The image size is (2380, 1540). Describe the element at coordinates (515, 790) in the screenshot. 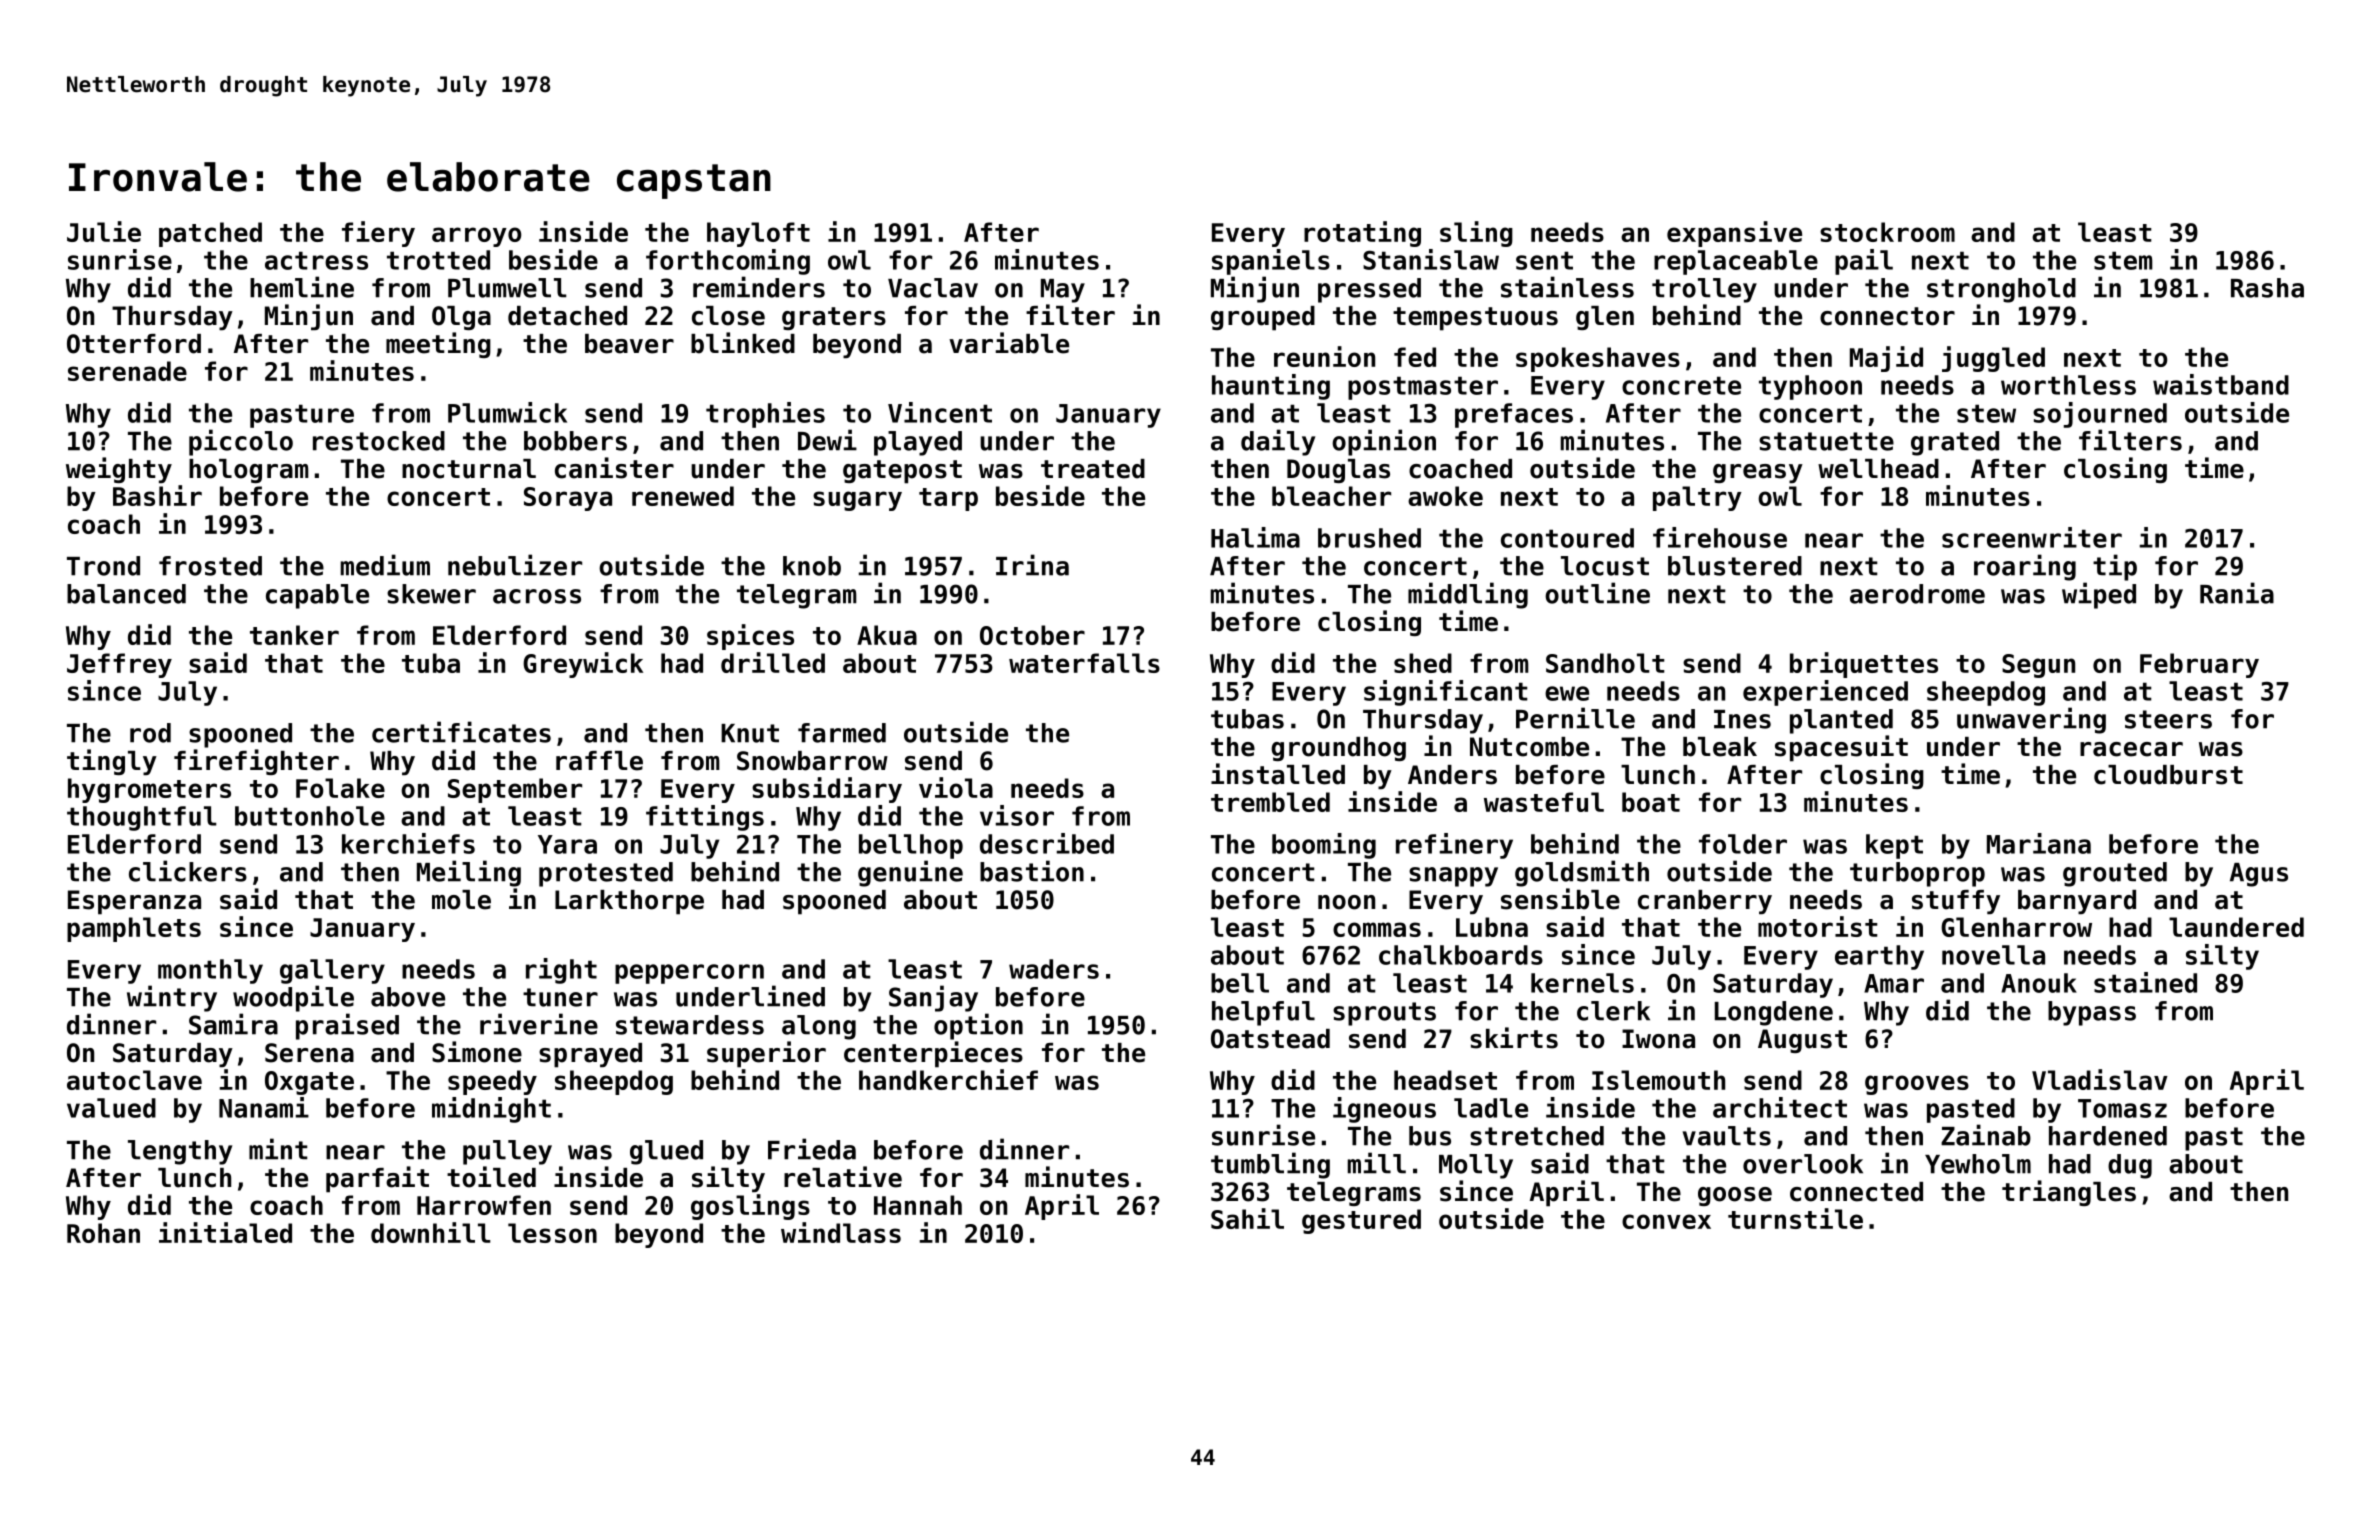

I see `September` at that location.
